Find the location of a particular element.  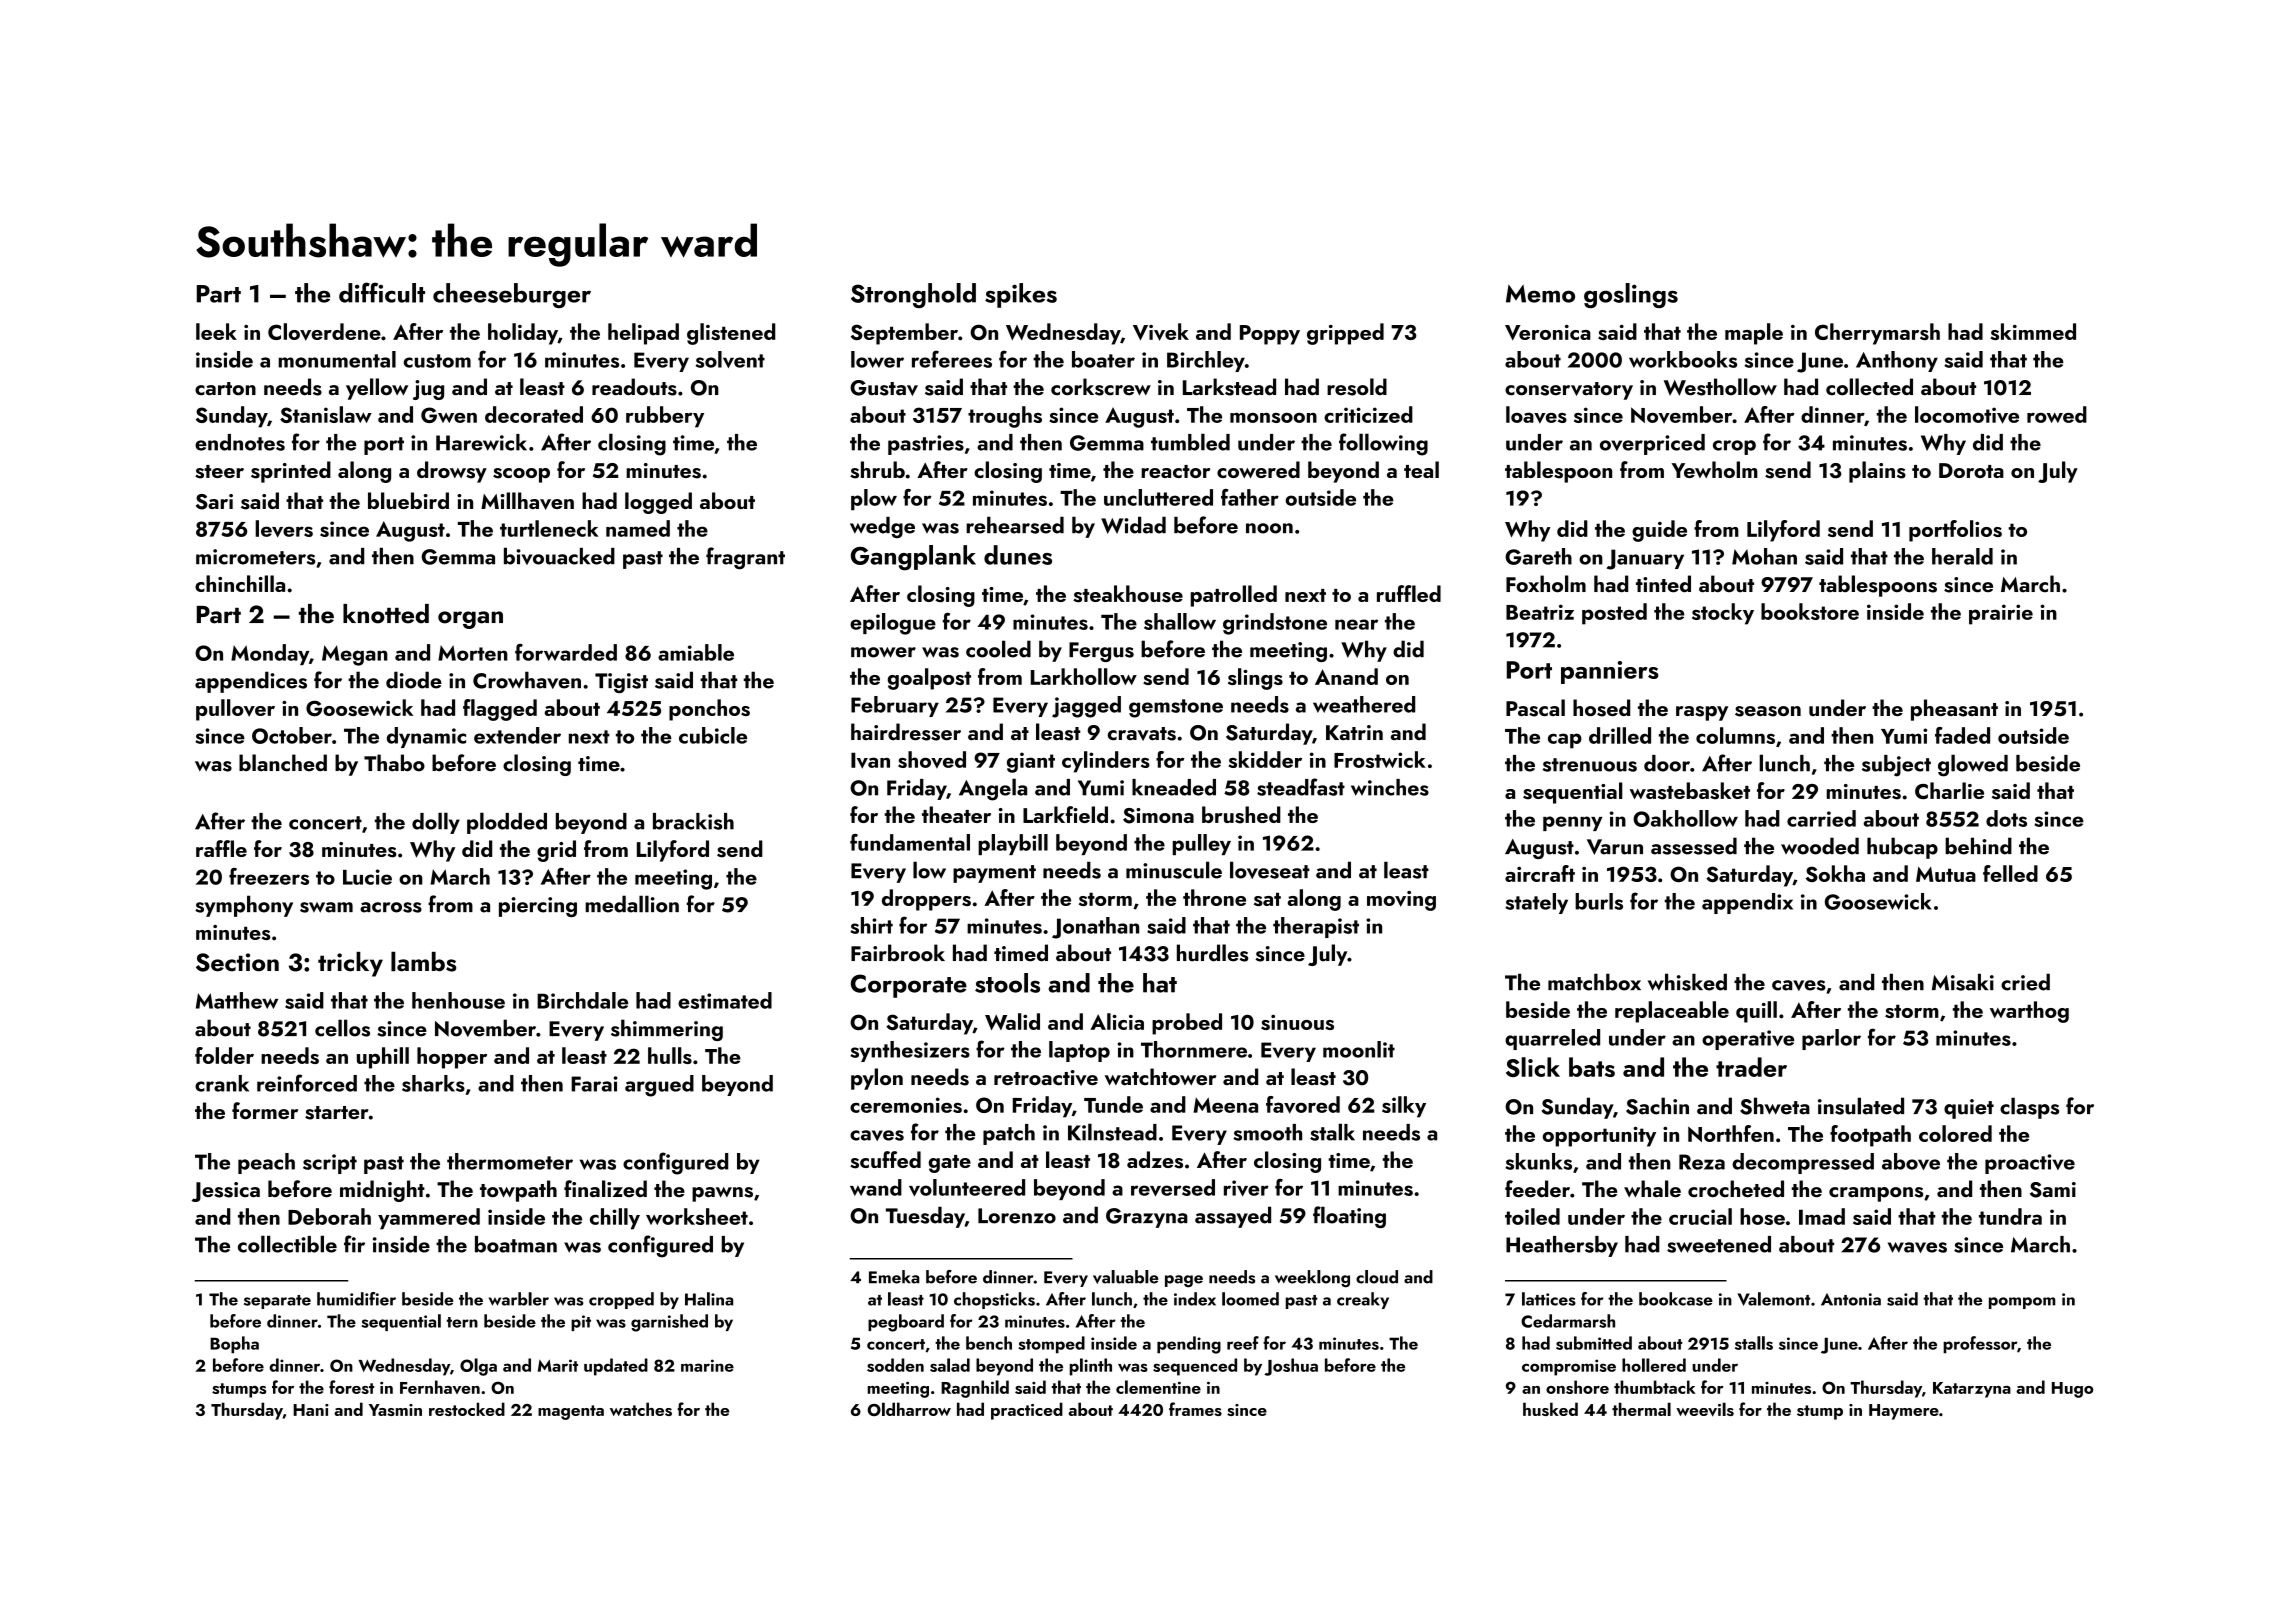

steer is located at coordinates (219, 472).
